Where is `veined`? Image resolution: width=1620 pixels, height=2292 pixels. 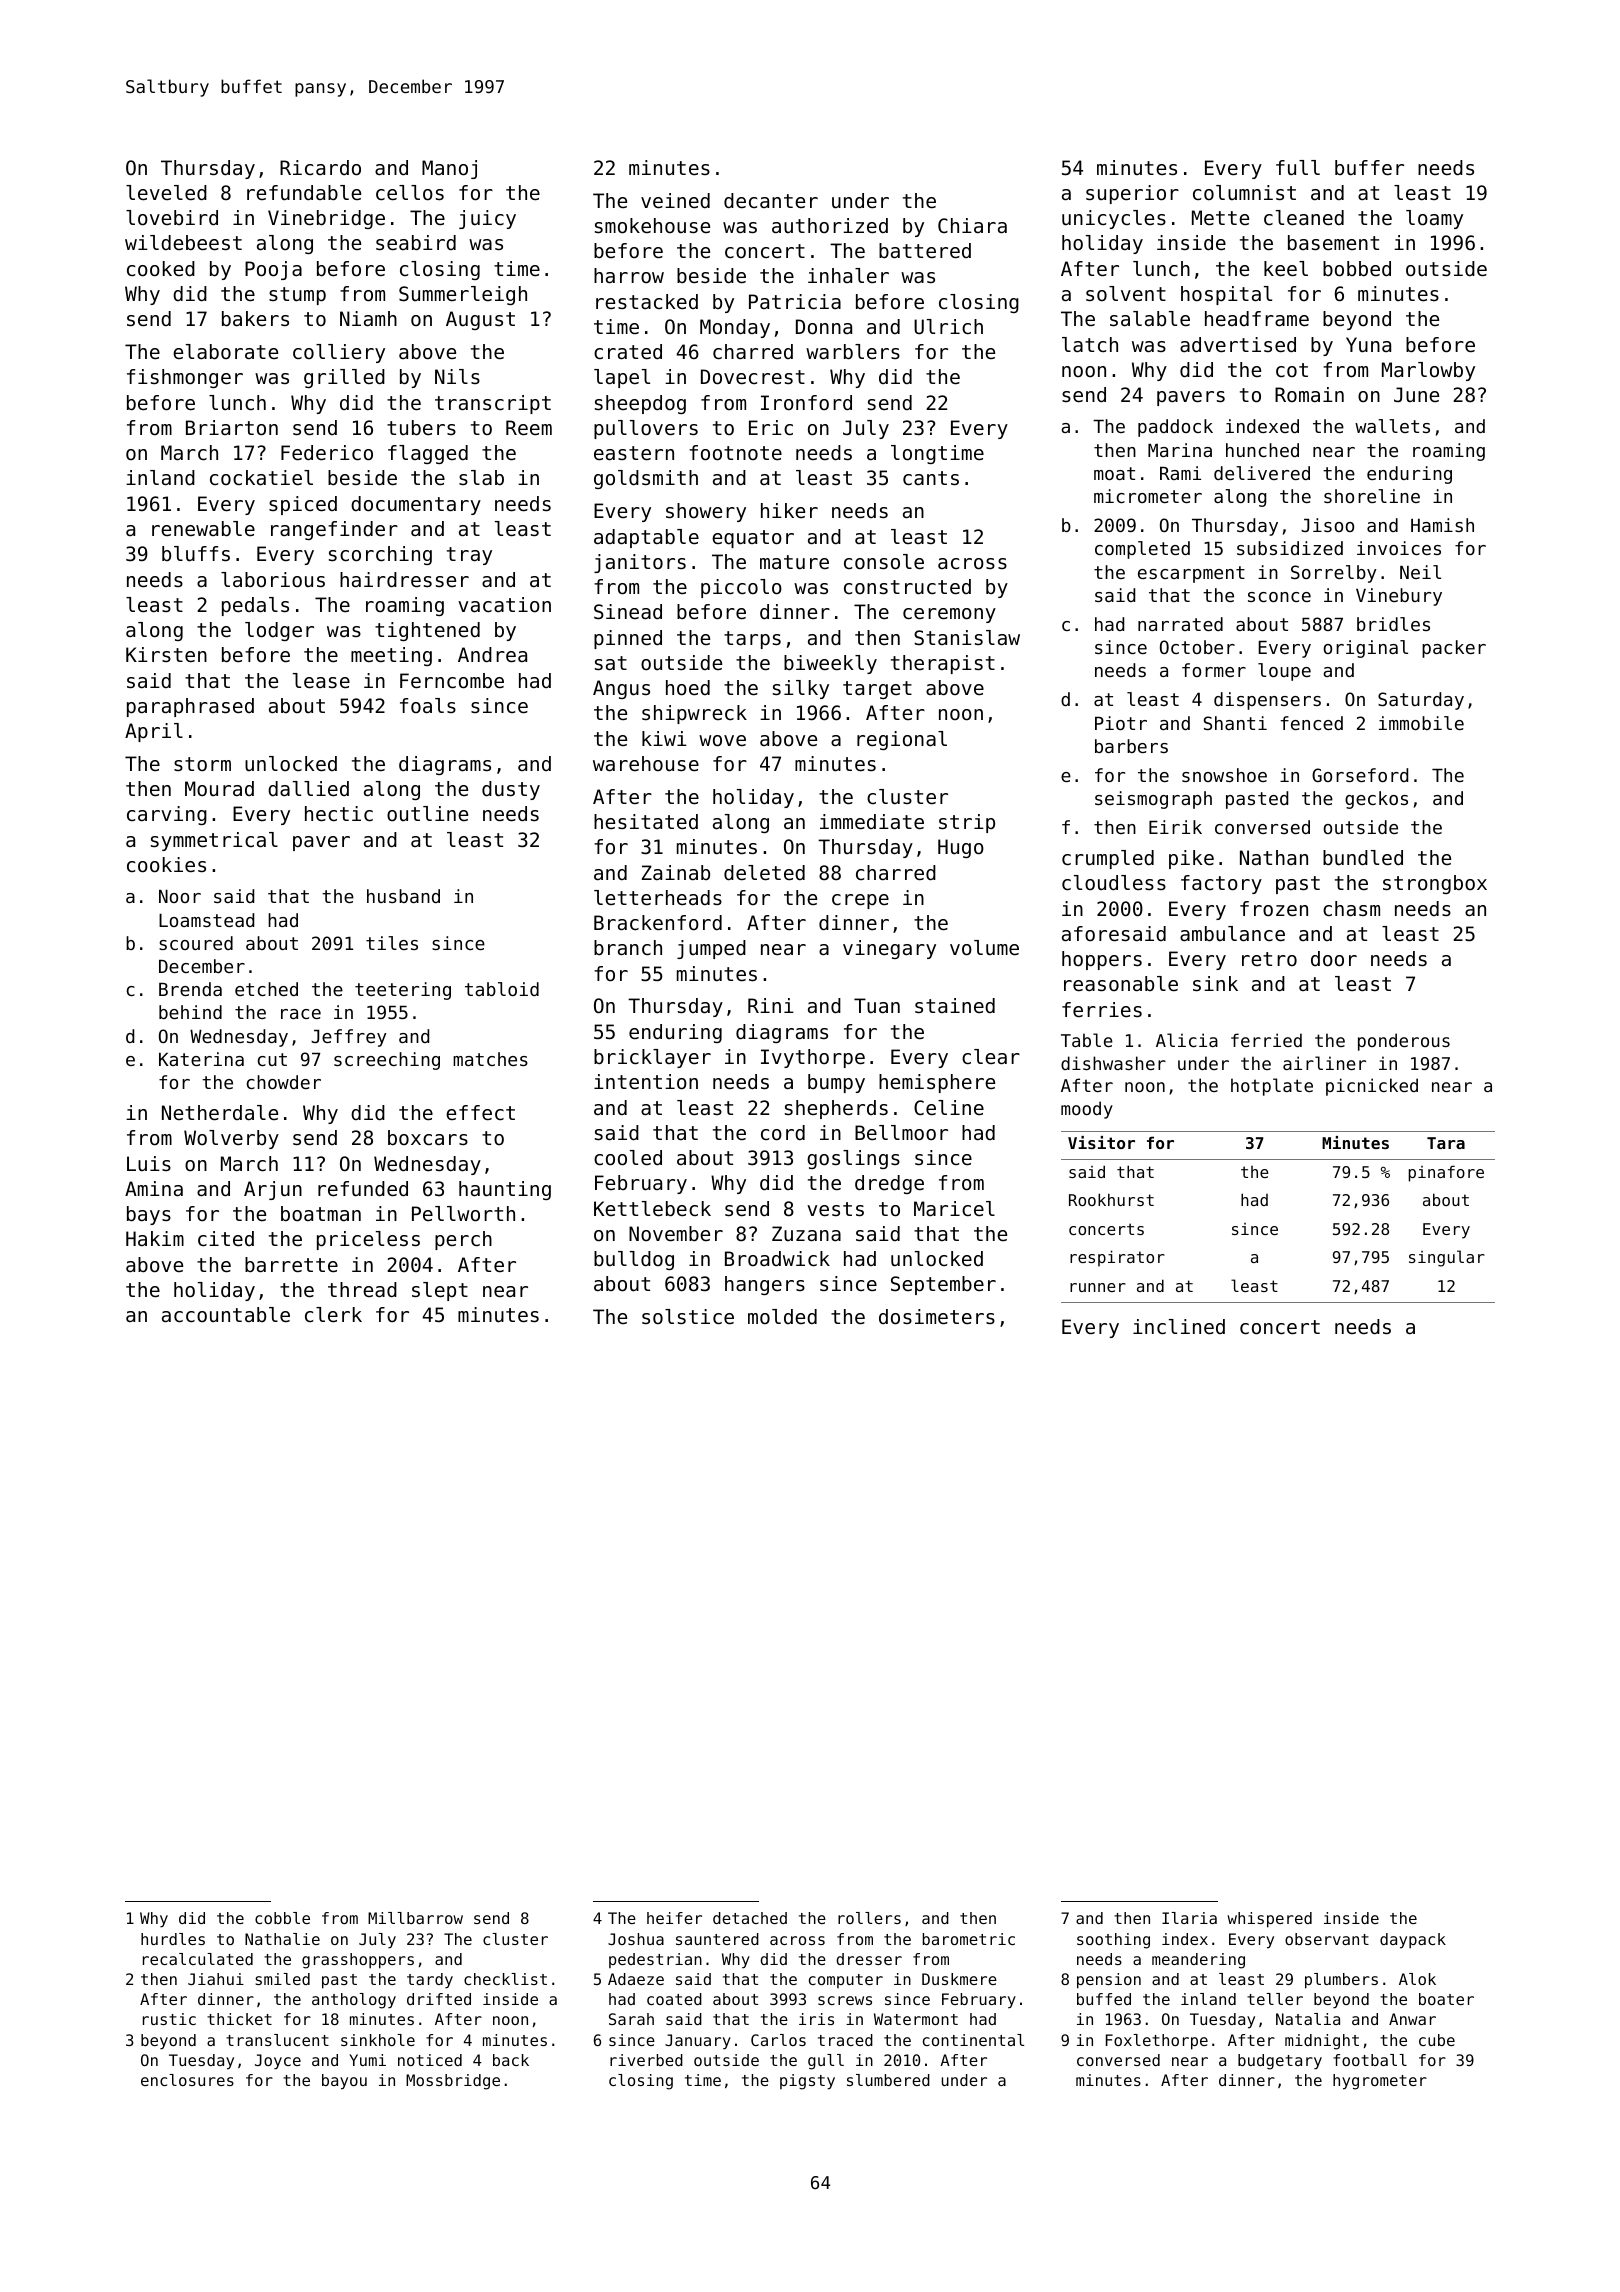
veined is located at coordinates (675, 201).
